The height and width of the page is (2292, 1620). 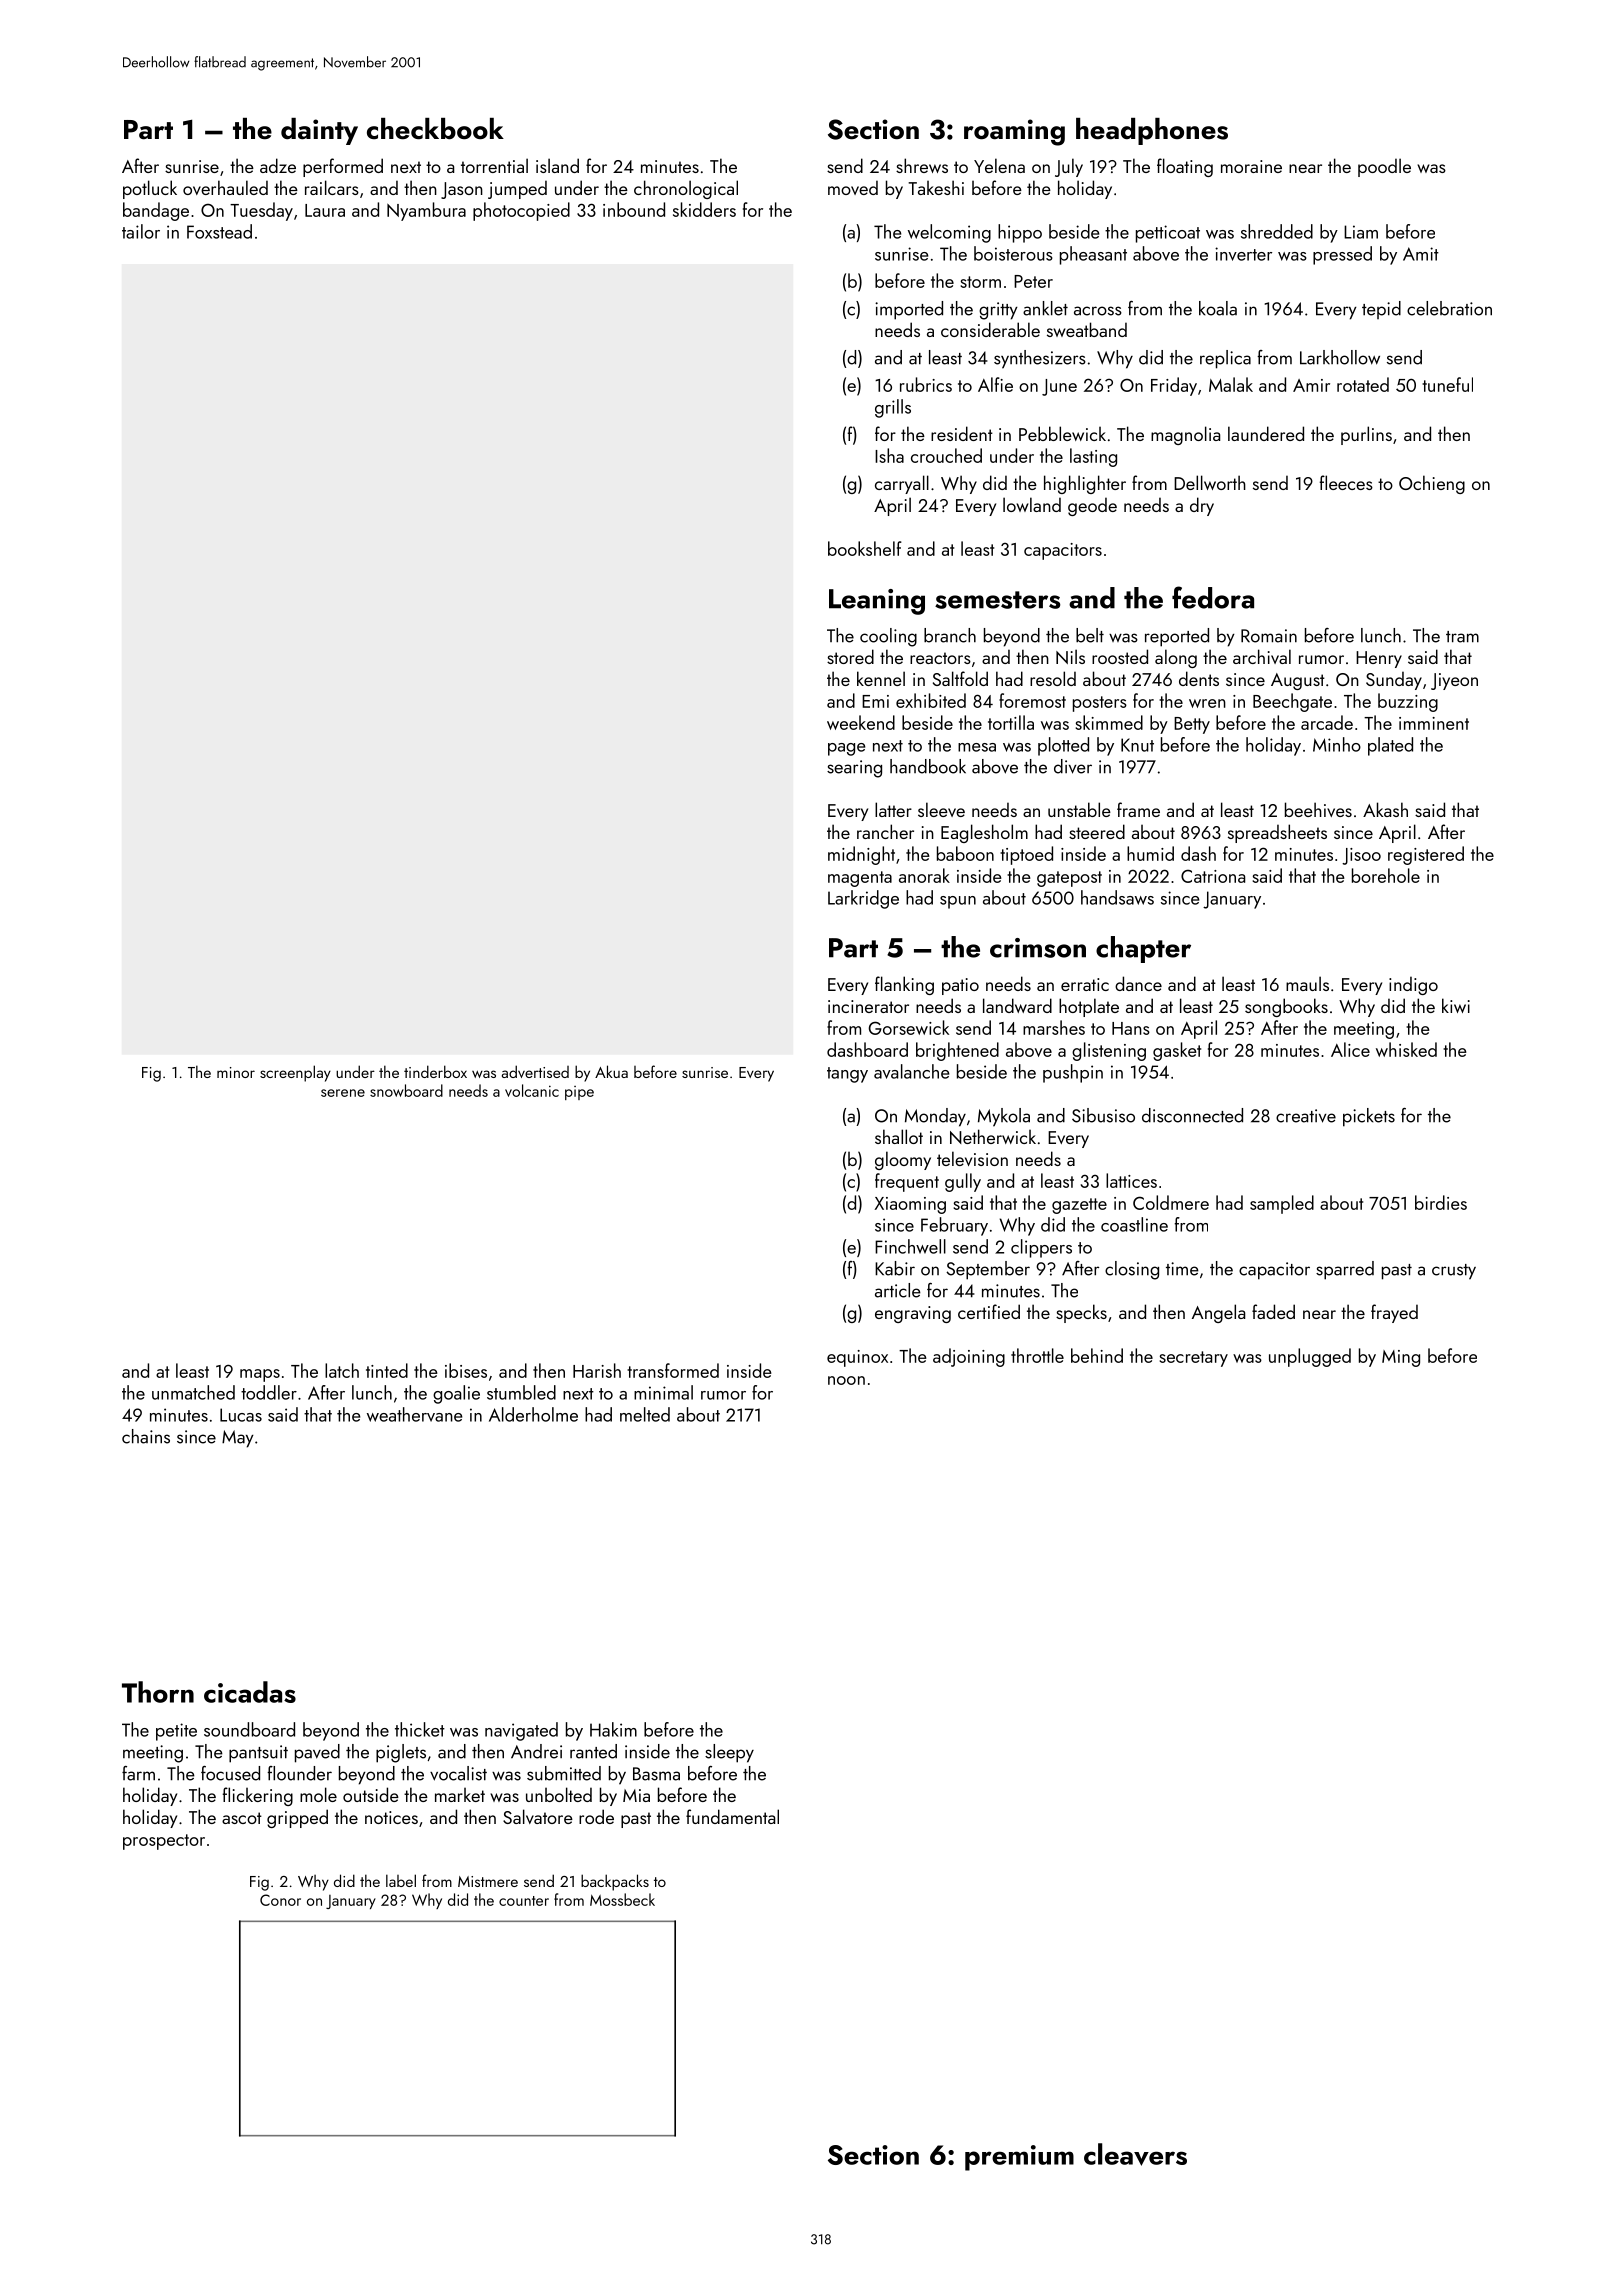 I want to click on tailor, so click(x=141, y=231).
